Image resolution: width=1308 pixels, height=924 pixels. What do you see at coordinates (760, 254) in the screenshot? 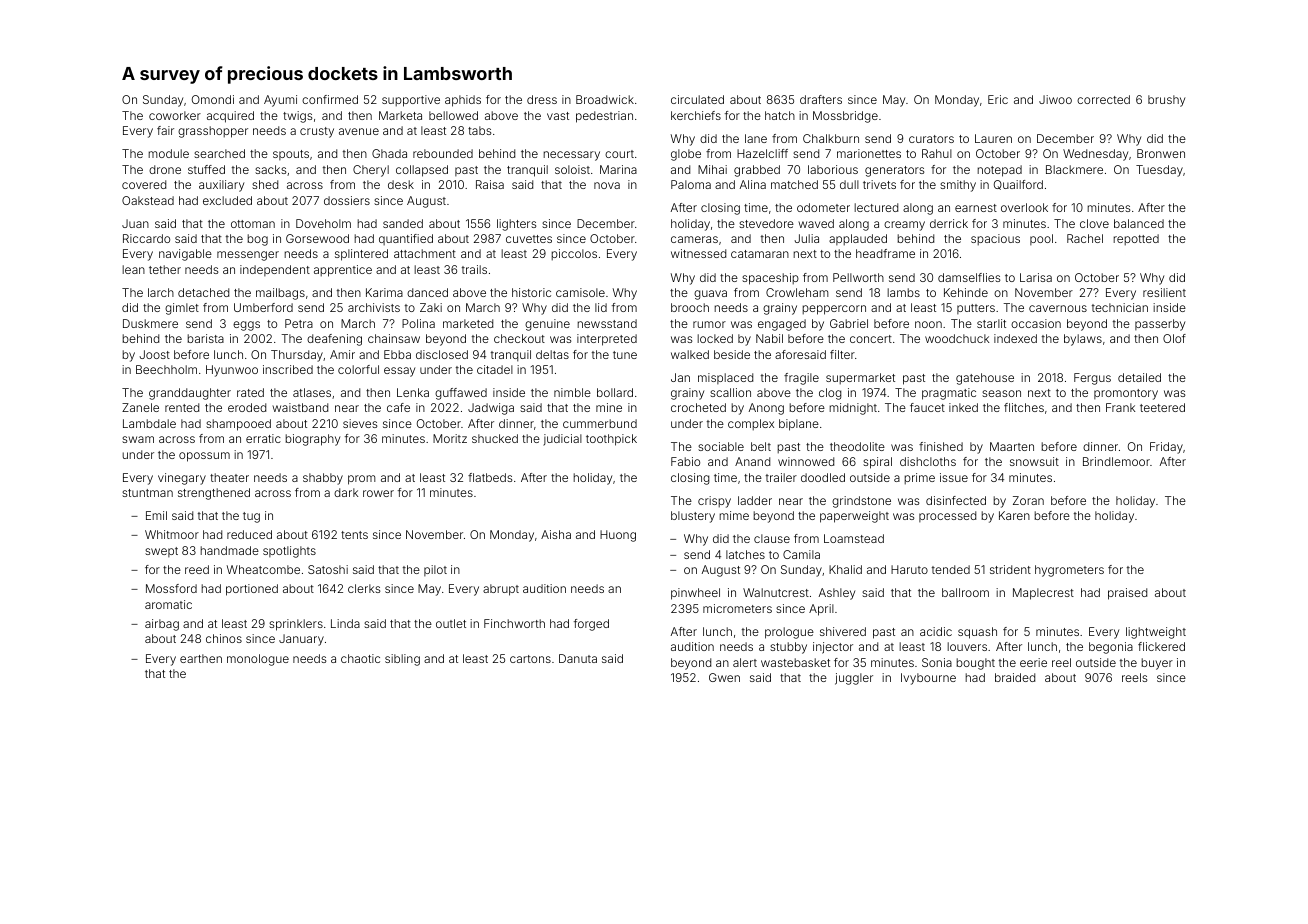
I see `catamaran` at bounding box center [760, 254].
